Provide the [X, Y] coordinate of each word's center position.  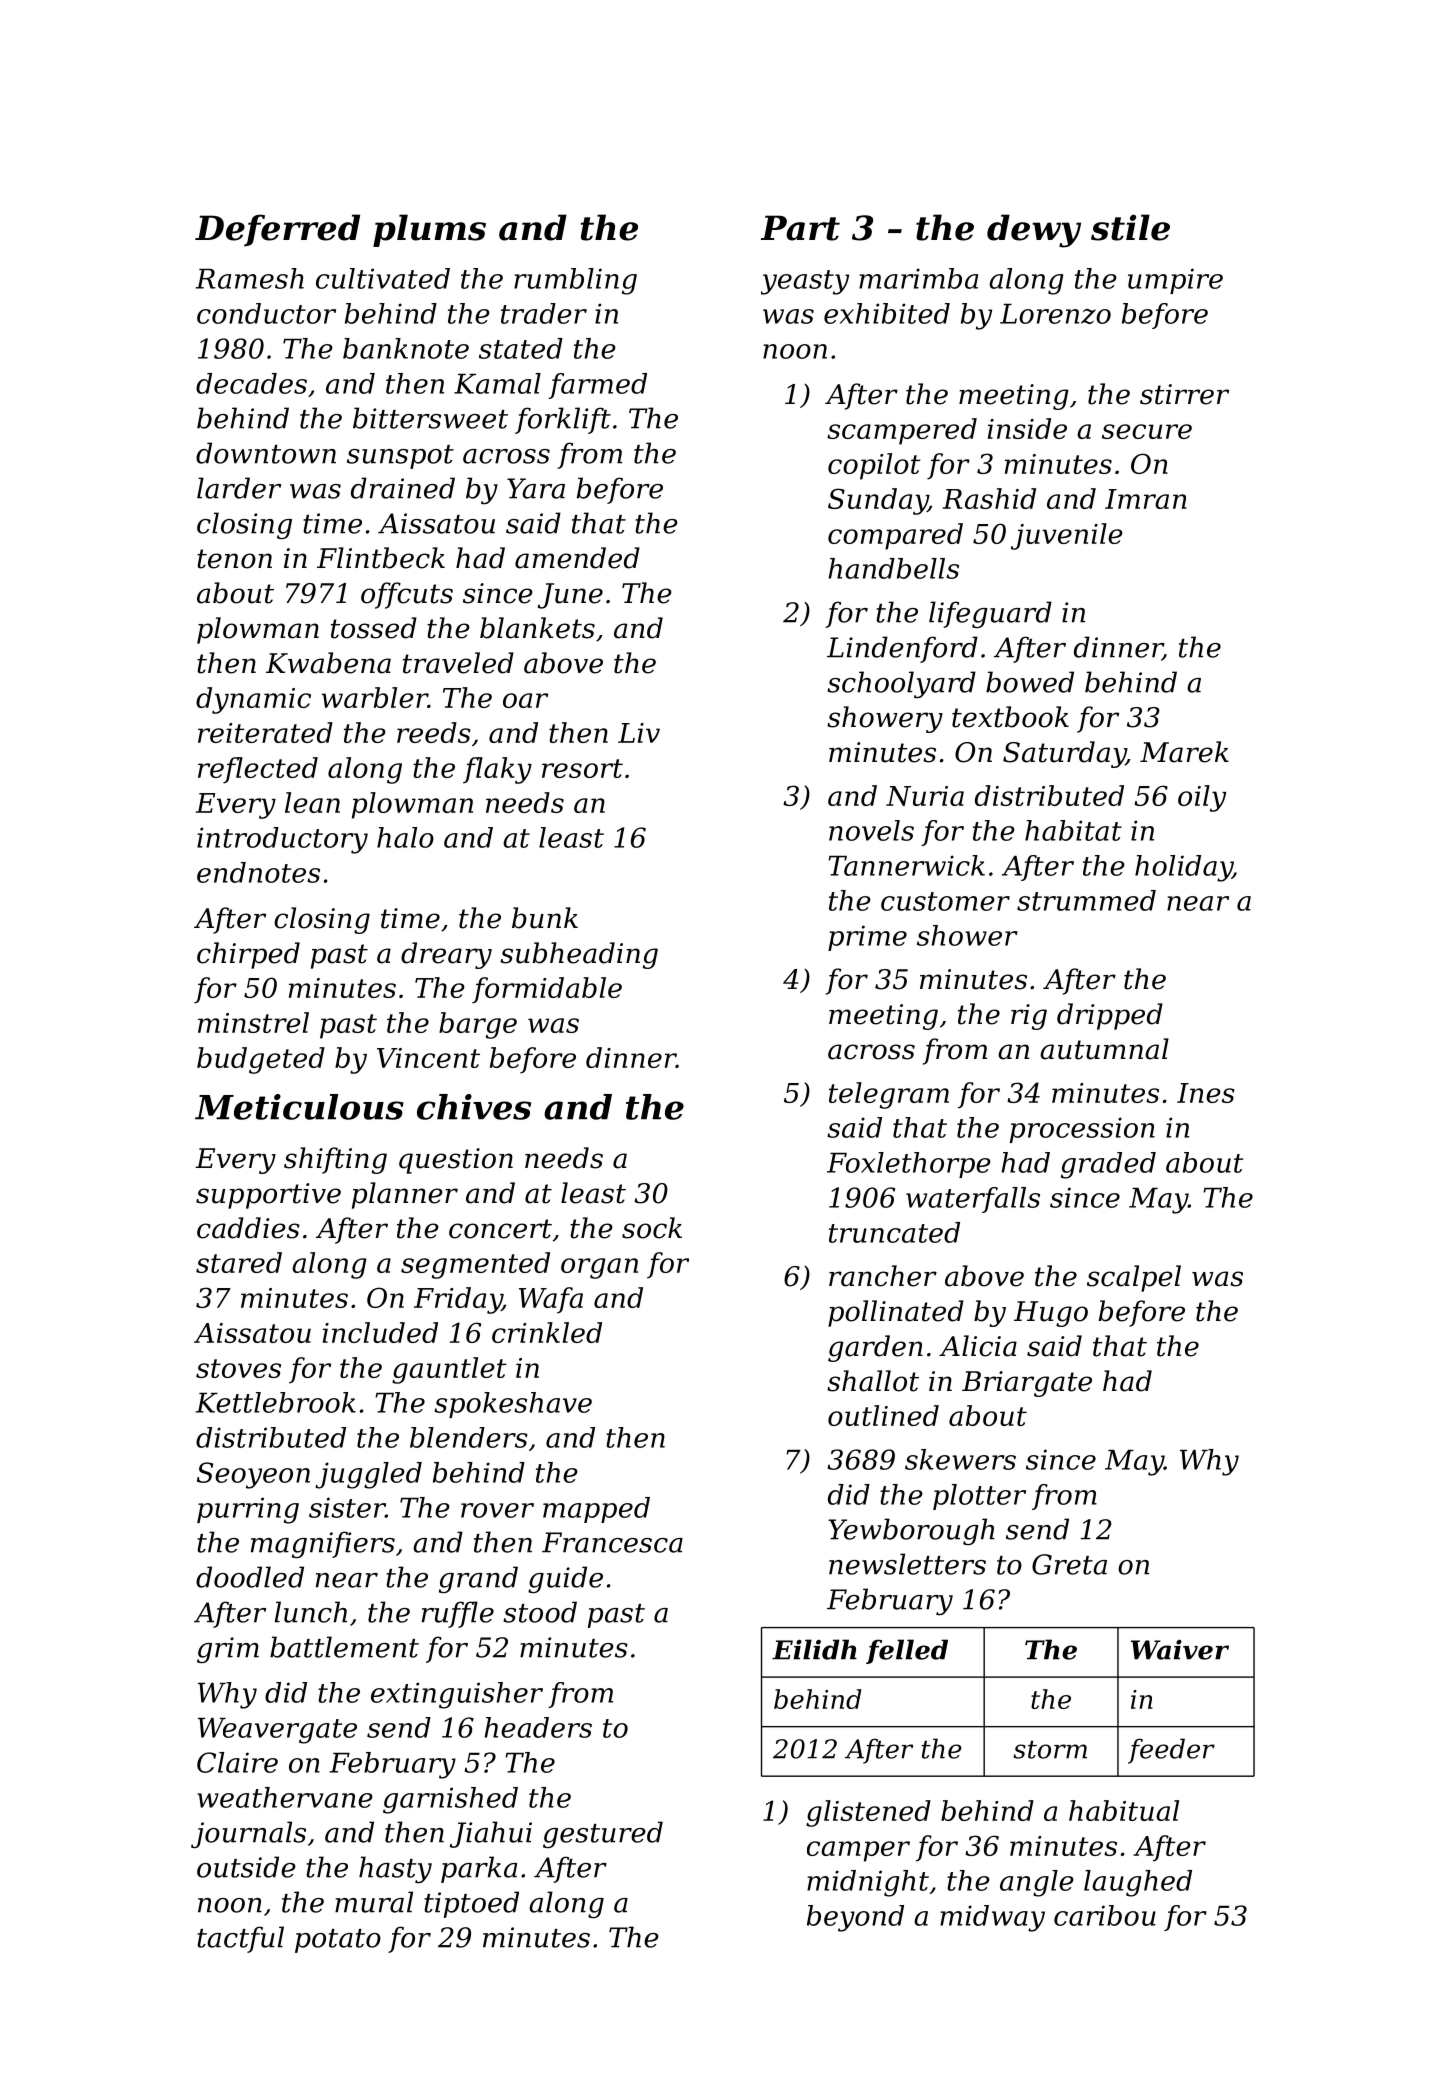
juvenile [1067, 536]
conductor [266, 313]
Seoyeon [253, 1475]
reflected [258, 770]
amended [577, 558]
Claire [237, 1762]
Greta [1069, 1564]
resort [582, 768]
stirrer [1184, 394]
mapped [596, 1510]
